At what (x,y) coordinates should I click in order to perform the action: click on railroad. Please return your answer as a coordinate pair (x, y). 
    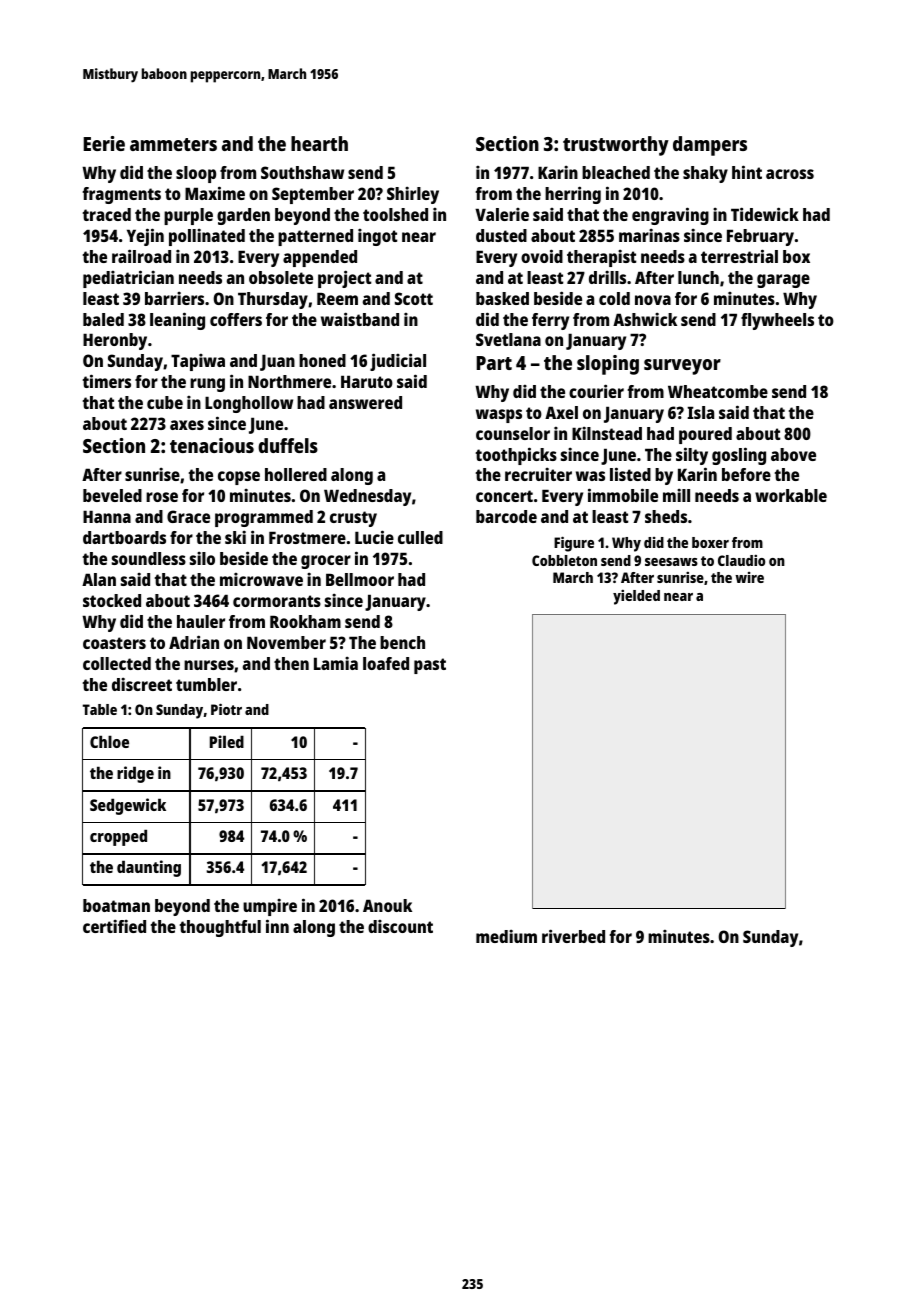
    Looking at the image, I should click on (141, 256).
